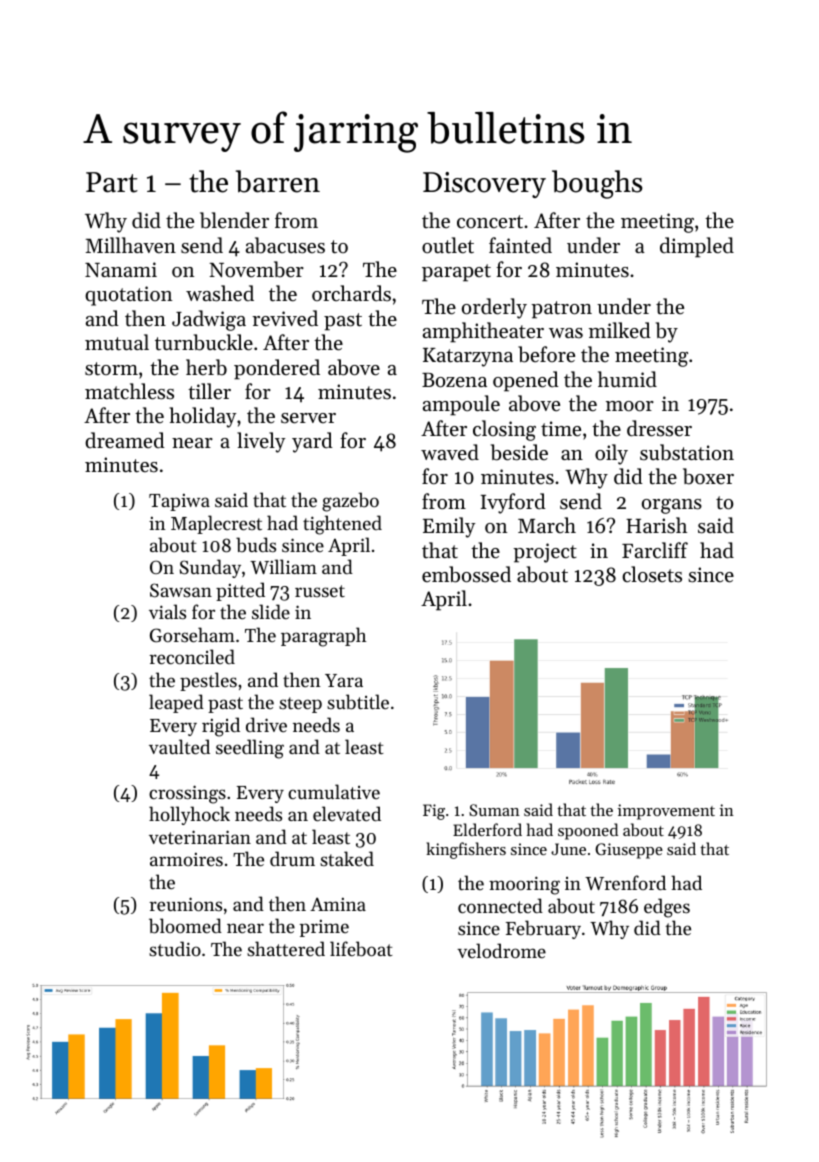  Describe the element at coordinates (175, 948) in the screenshot. I see `studio` at that location.
